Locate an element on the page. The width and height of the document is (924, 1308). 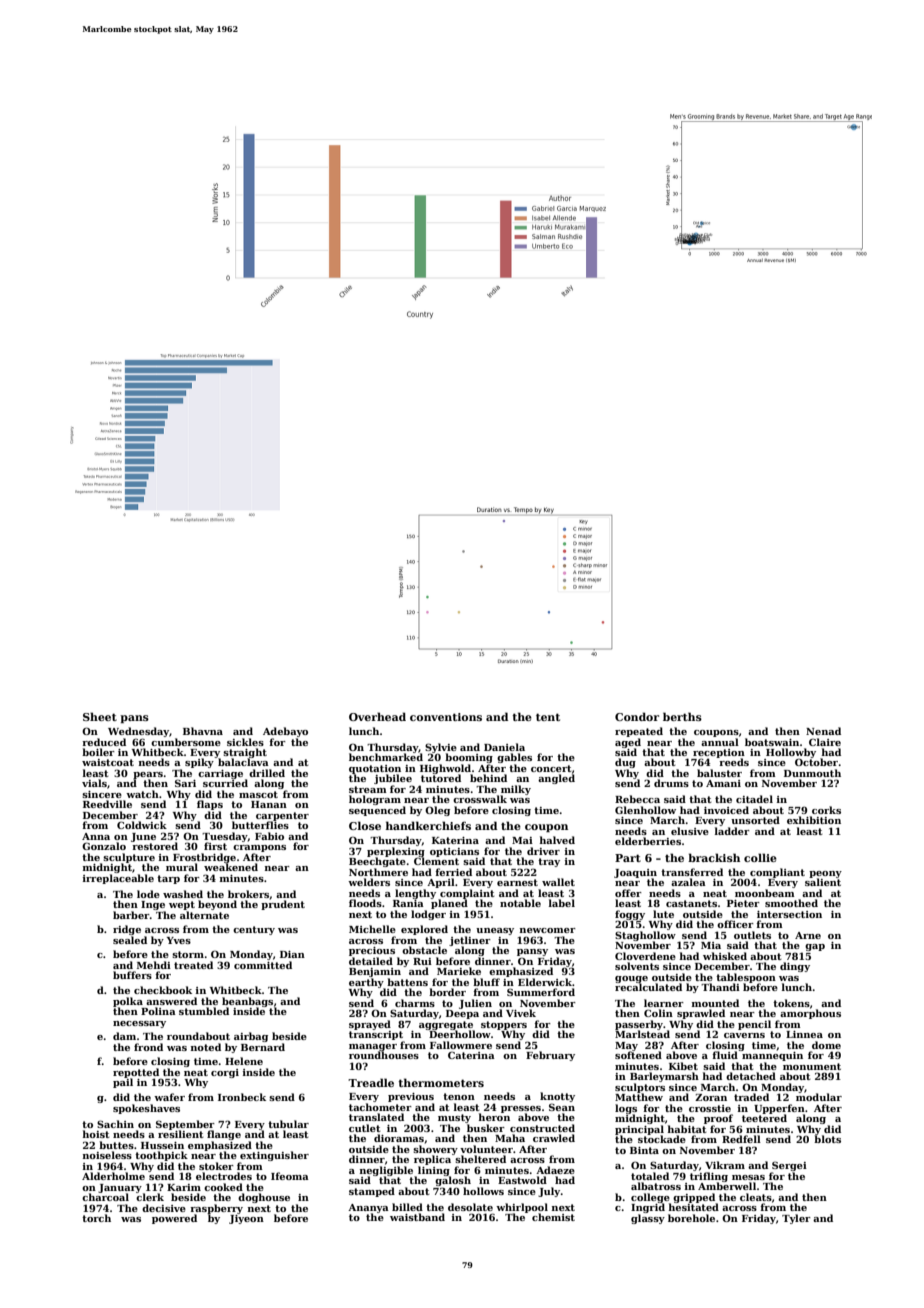
Sheet is located at coordinates (100, 716).
